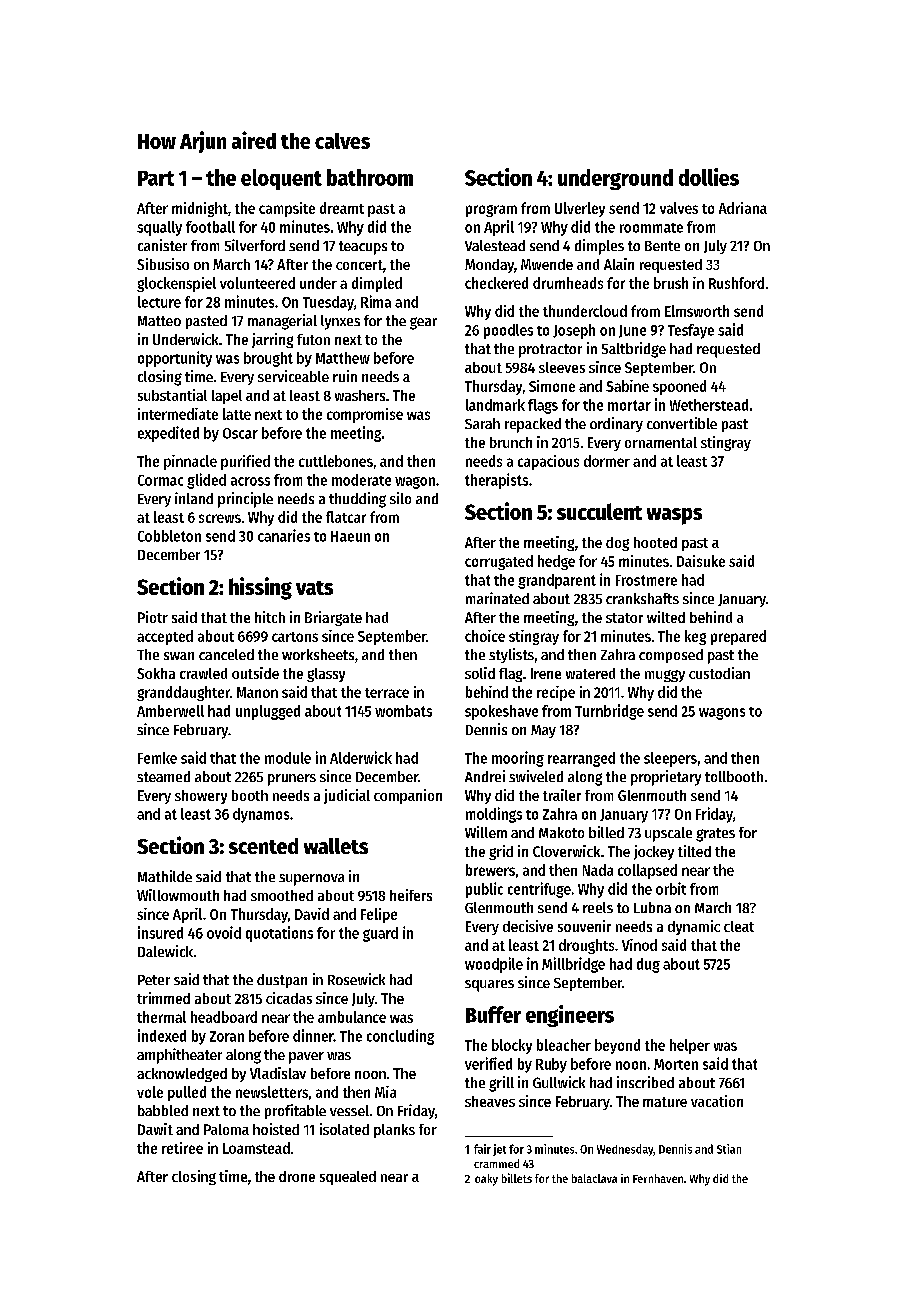  What do you see at coordinates (739, 926) in the image?
I see `cleat` at bounding box center [739, 926].
